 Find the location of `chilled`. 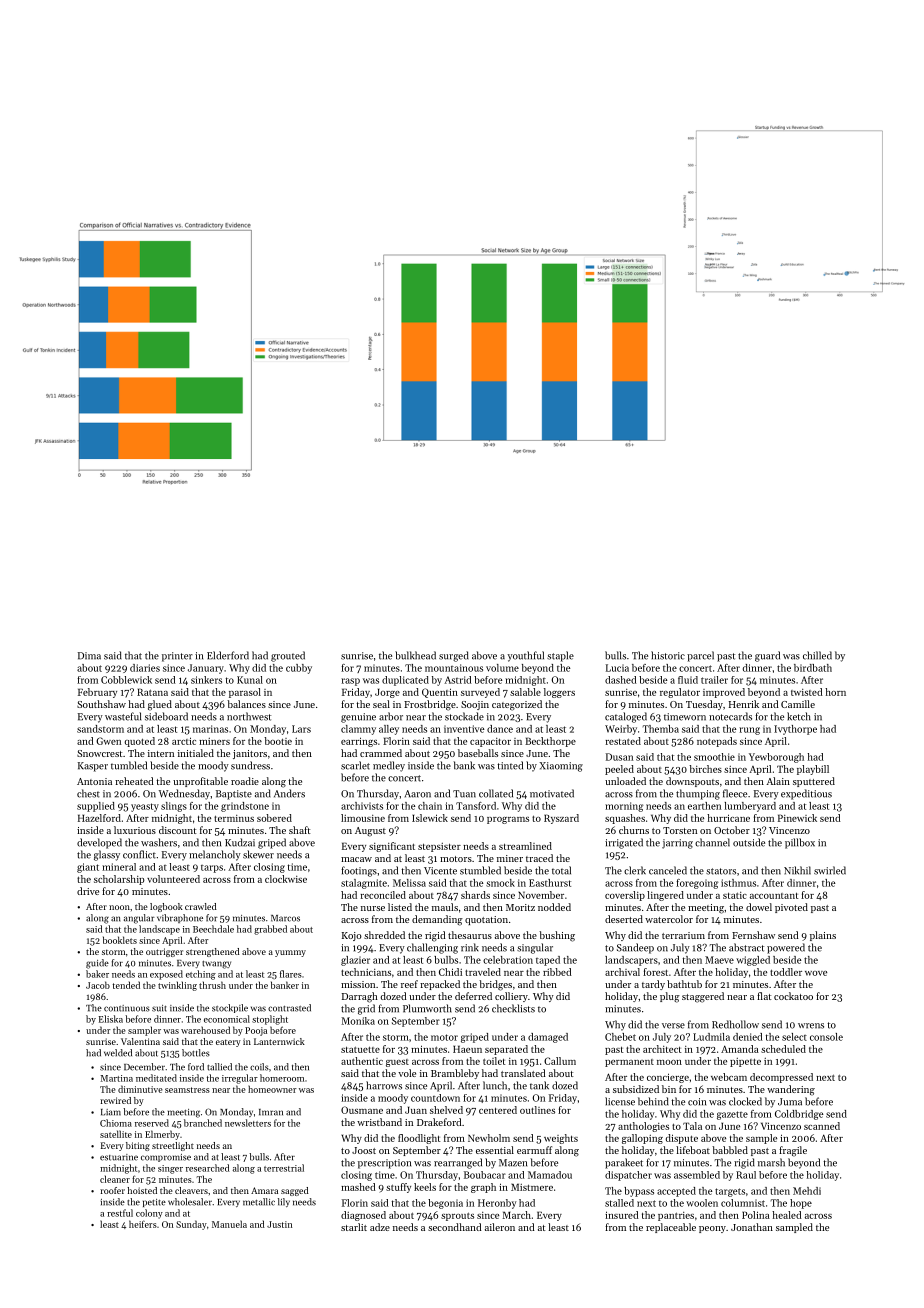

chilled is located at coordinates (817, 655).
